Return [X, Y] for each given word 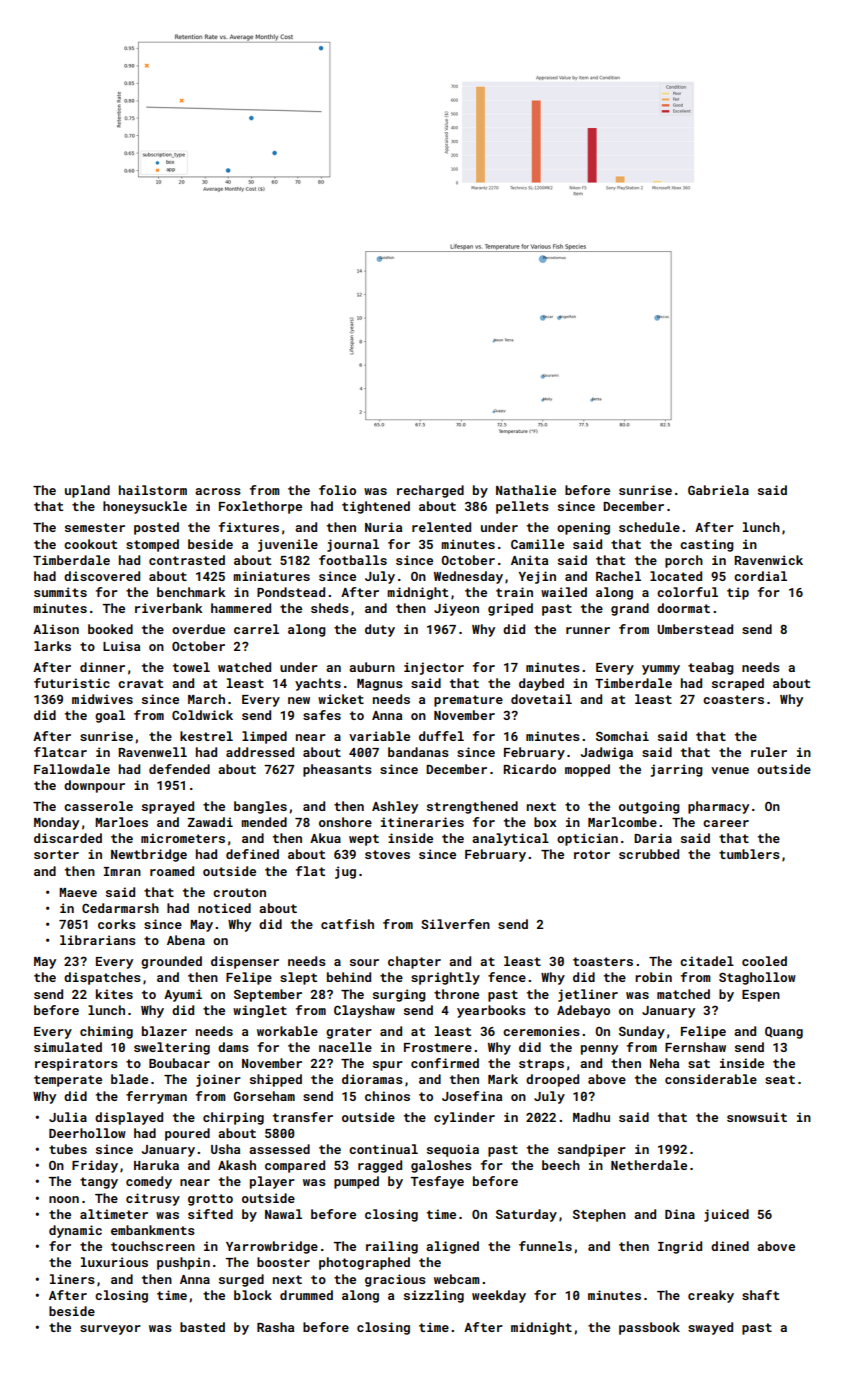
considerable [711, 1079]
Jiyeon [456, 609]
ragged [380, 1166]
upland [87, 491]
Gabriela [718, 490]
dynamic [75, 1231]
